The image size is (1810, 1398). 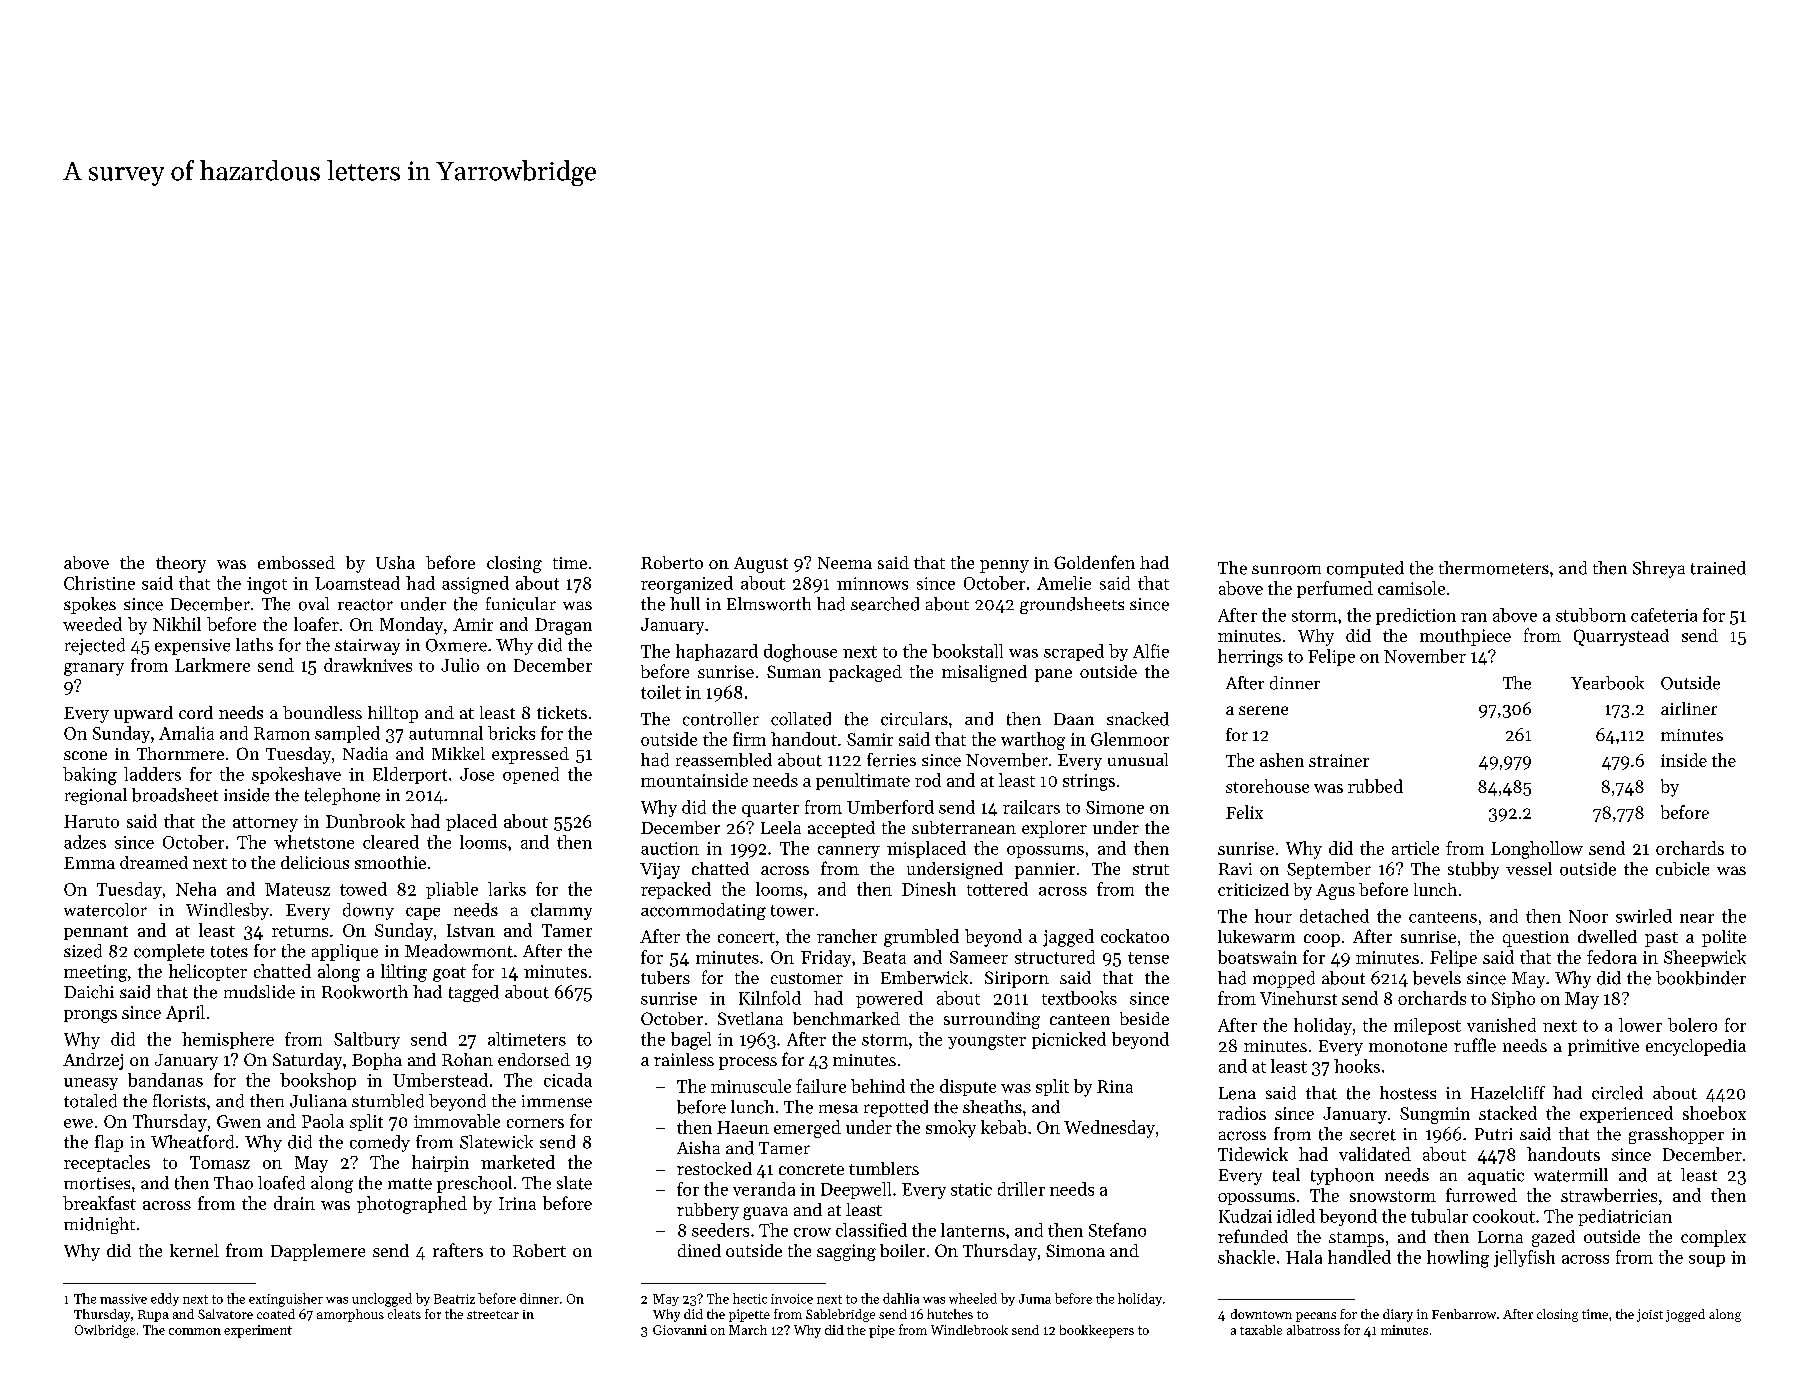 What do you see at coordinates (1626, 1114) in the screenshot?
I see `experienced` at bounding box center [1626, 1114].
